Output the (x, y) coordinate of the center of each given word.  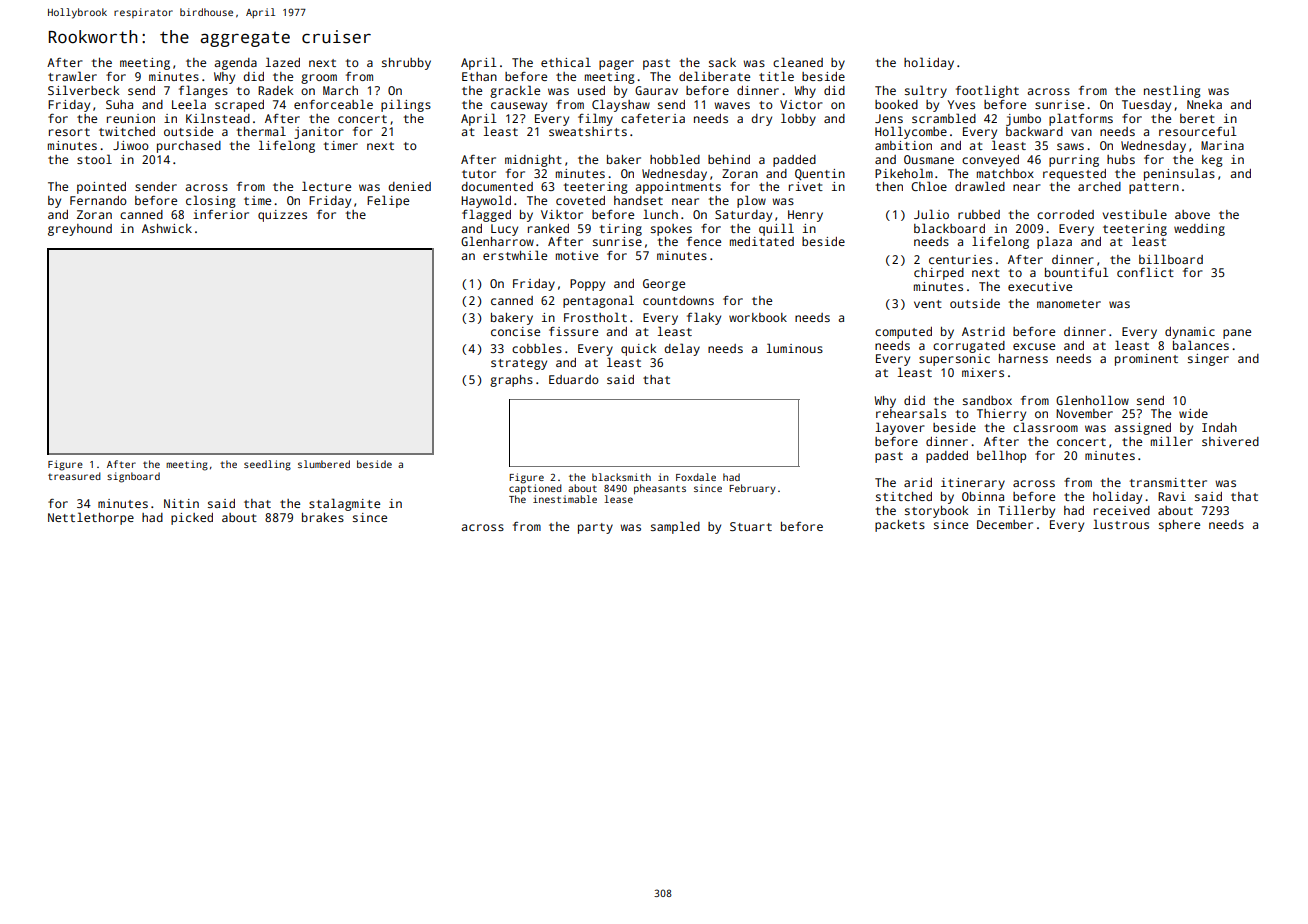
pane (1237, 334)
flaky (704, 318)
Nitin (181, 503)
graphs (511, 381)
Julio (931, 214)
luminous (795, 348)
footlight (987, 91)
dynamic (1190, 333)
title (776, 76)
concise (515, 331)
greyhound (80, 230)
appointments (678, 188)
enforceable (333, 104)
